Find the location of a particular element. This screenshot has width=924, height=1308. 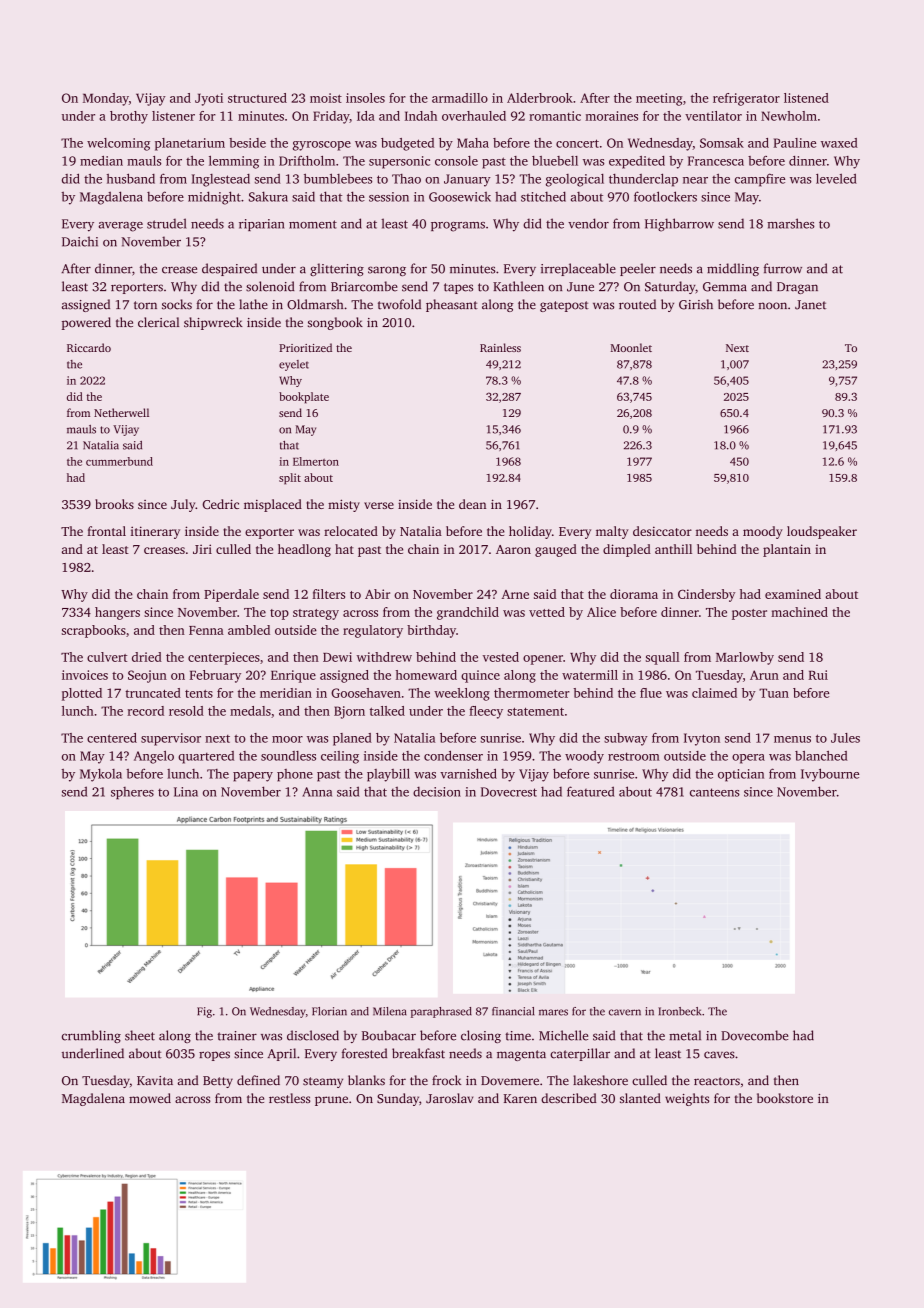

described is located at coordinates (568, 1098).
